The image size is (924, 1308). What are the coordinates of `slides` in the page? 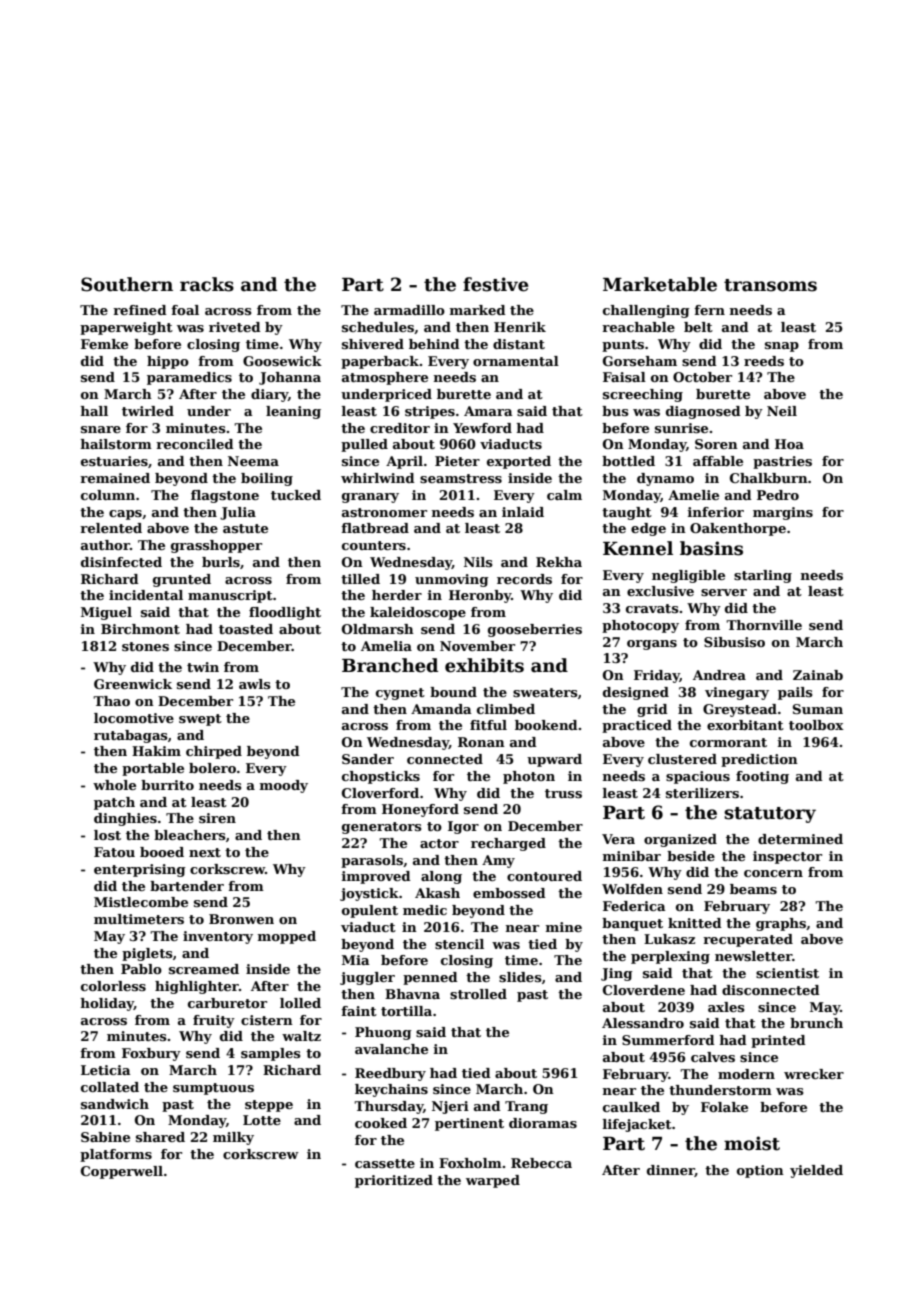 It's located at (520, 977).
